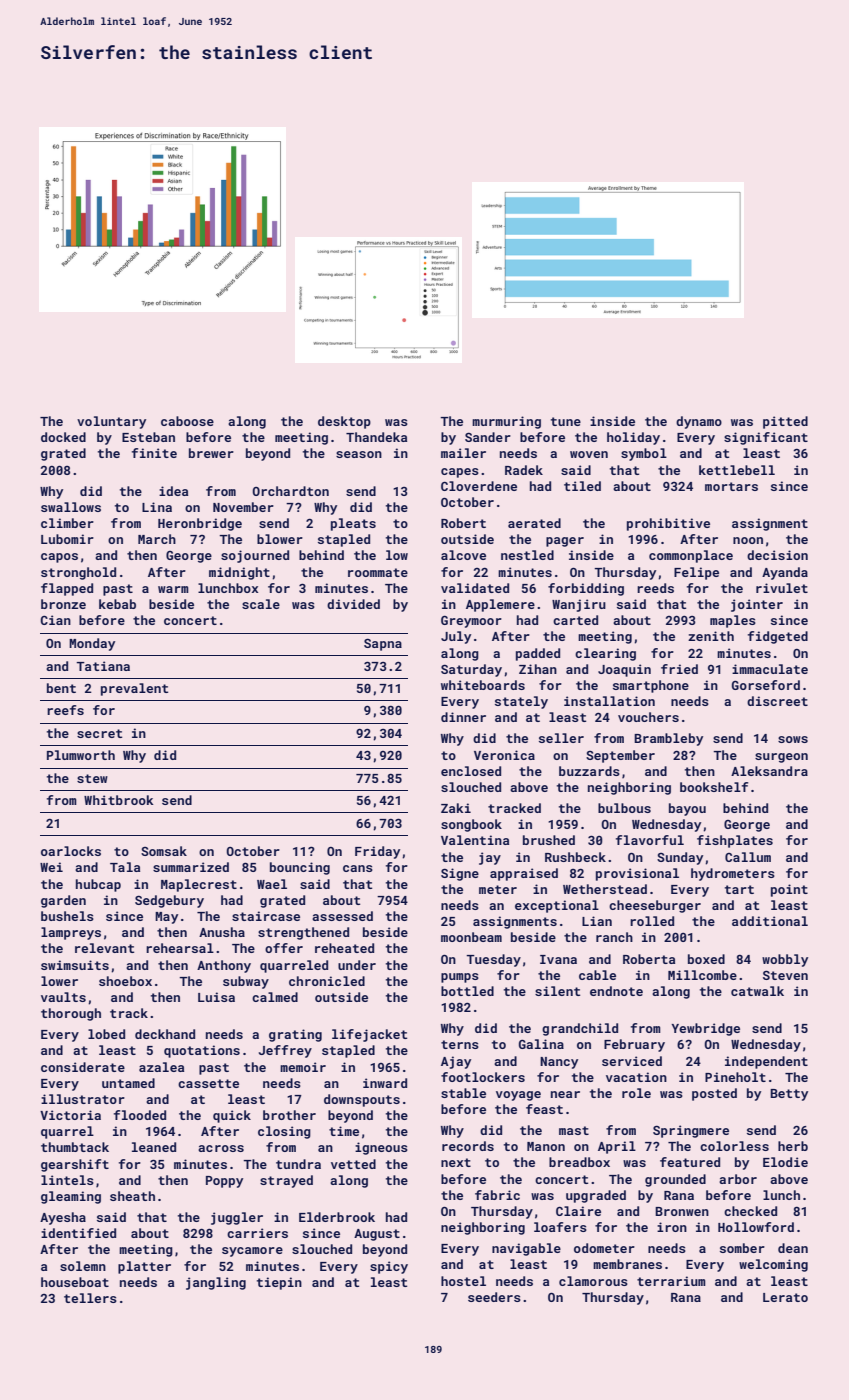 The image size is (849, 1400). I want to click on voluntary, so click(111, 422).
